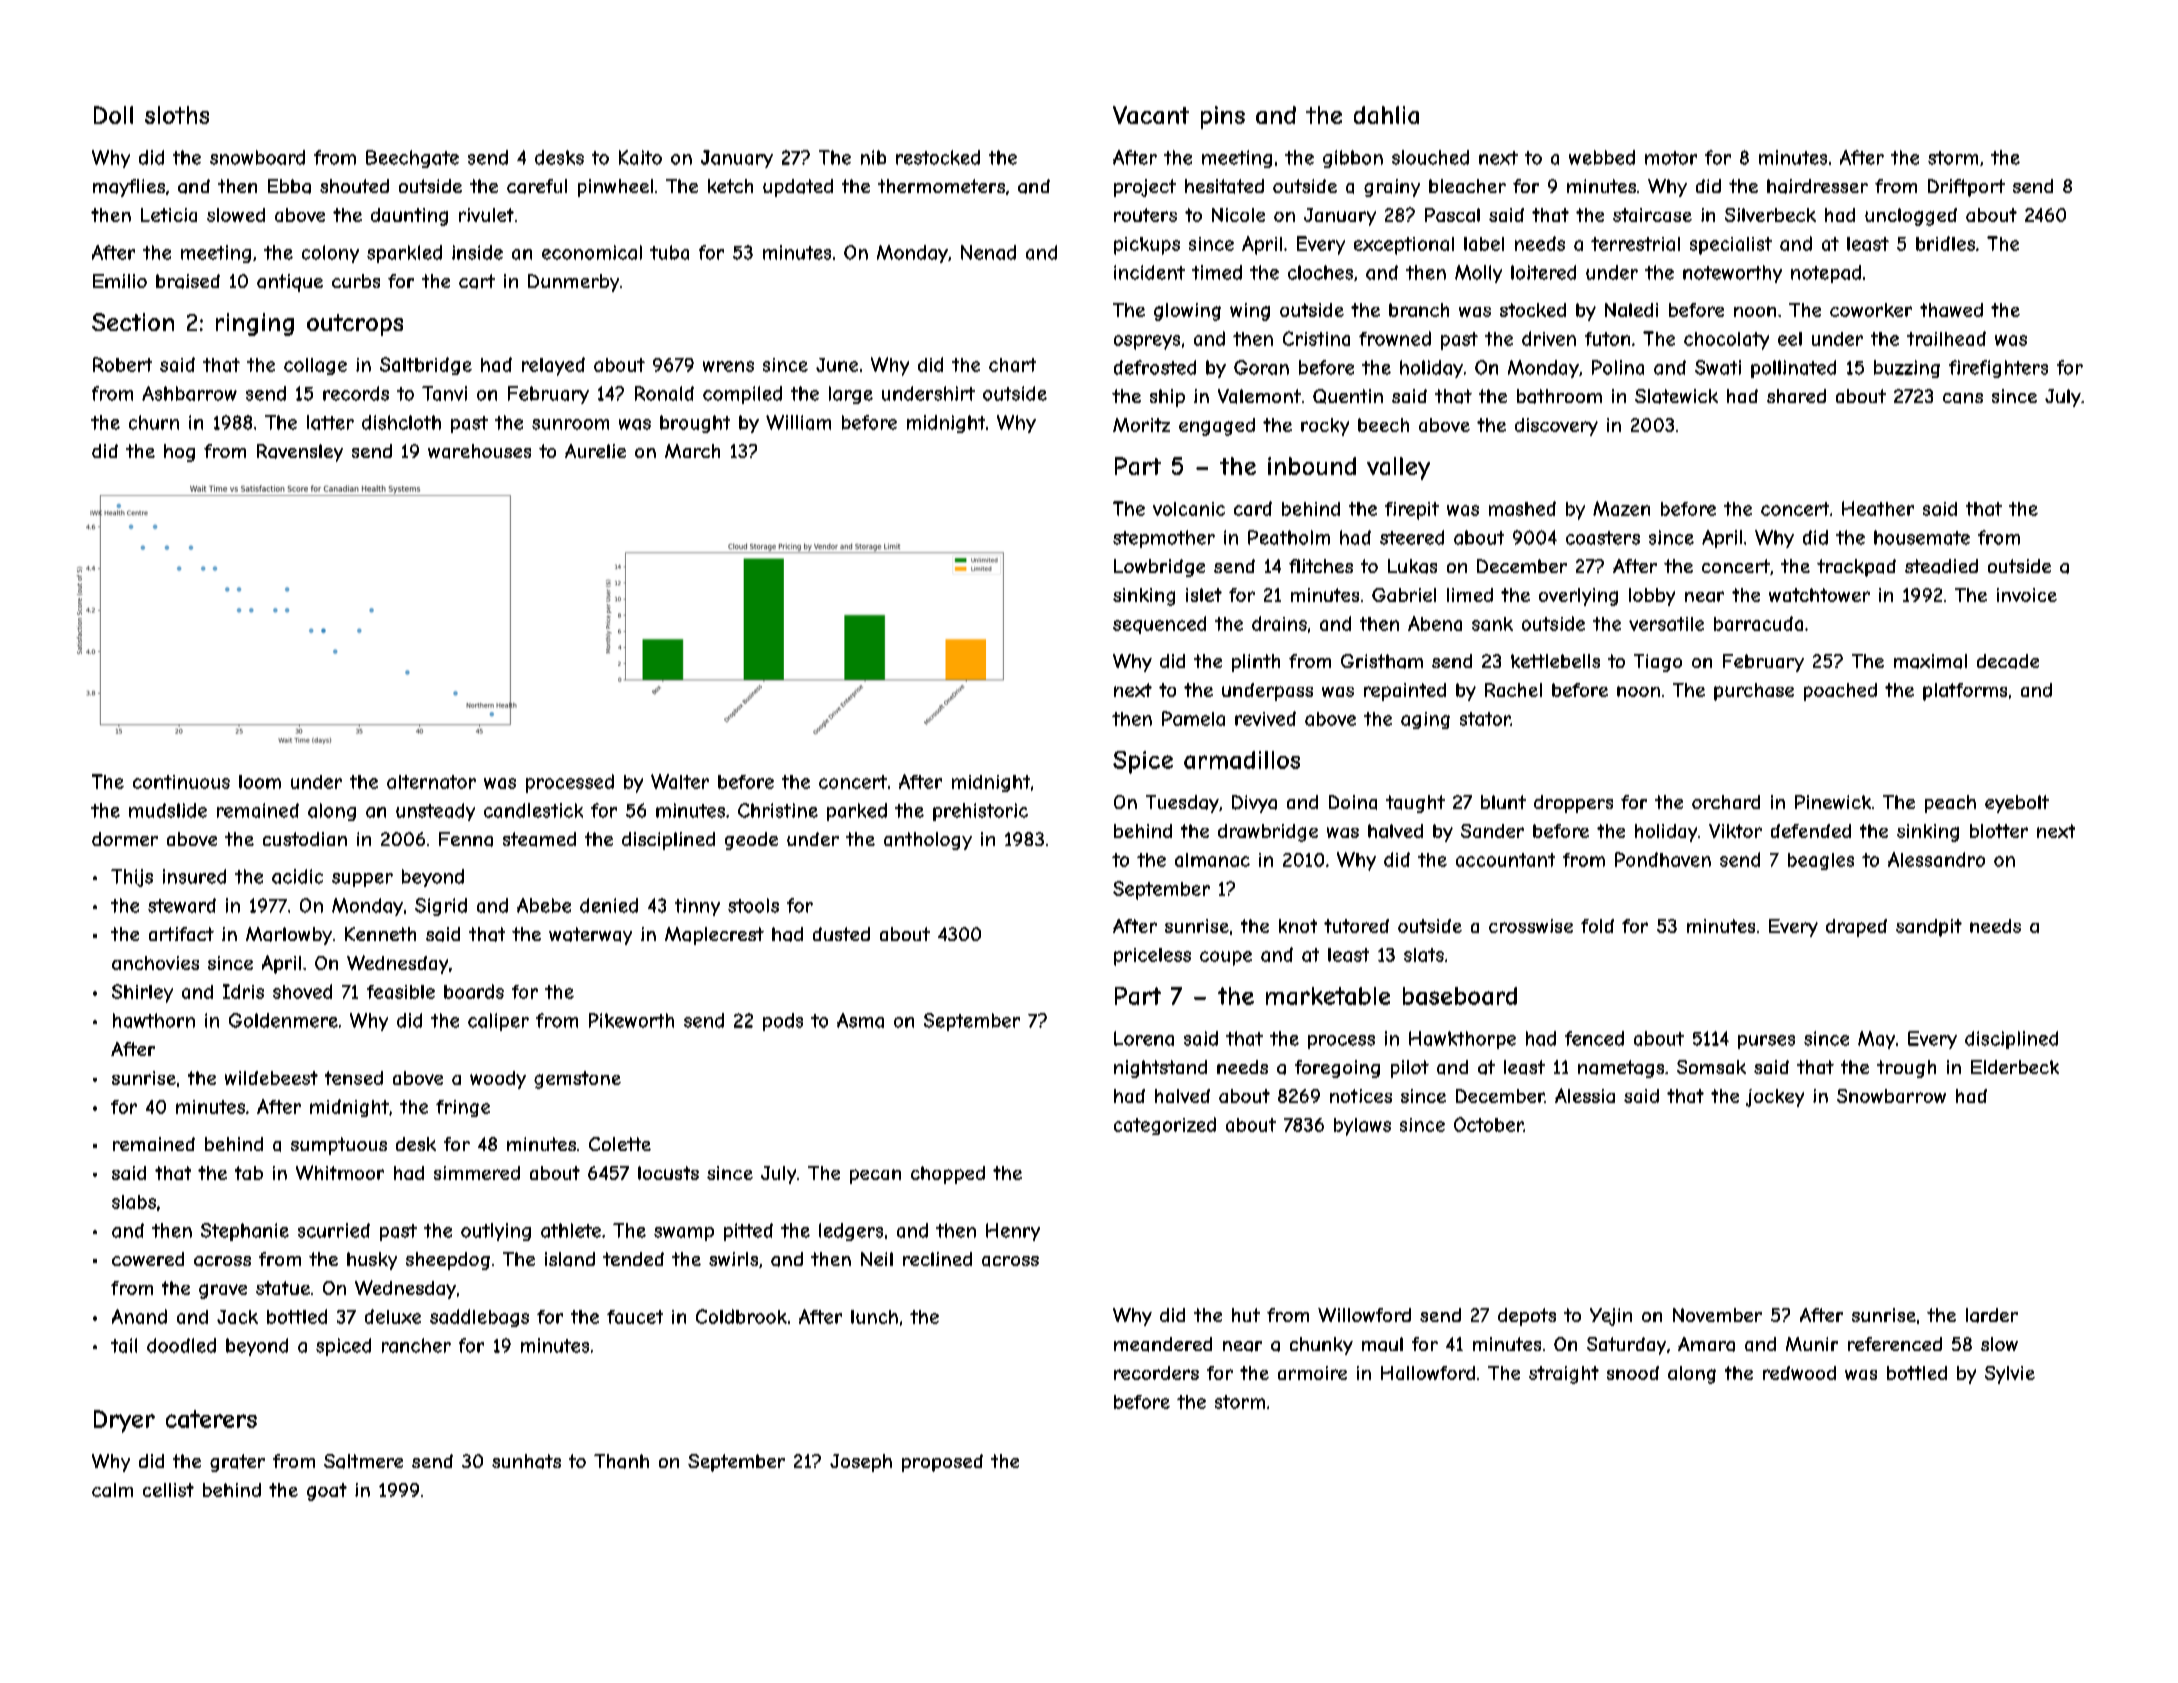 The width and height of the screenshot is (2178, 1683). I want to click on Thanh, so click(621, 1461).
